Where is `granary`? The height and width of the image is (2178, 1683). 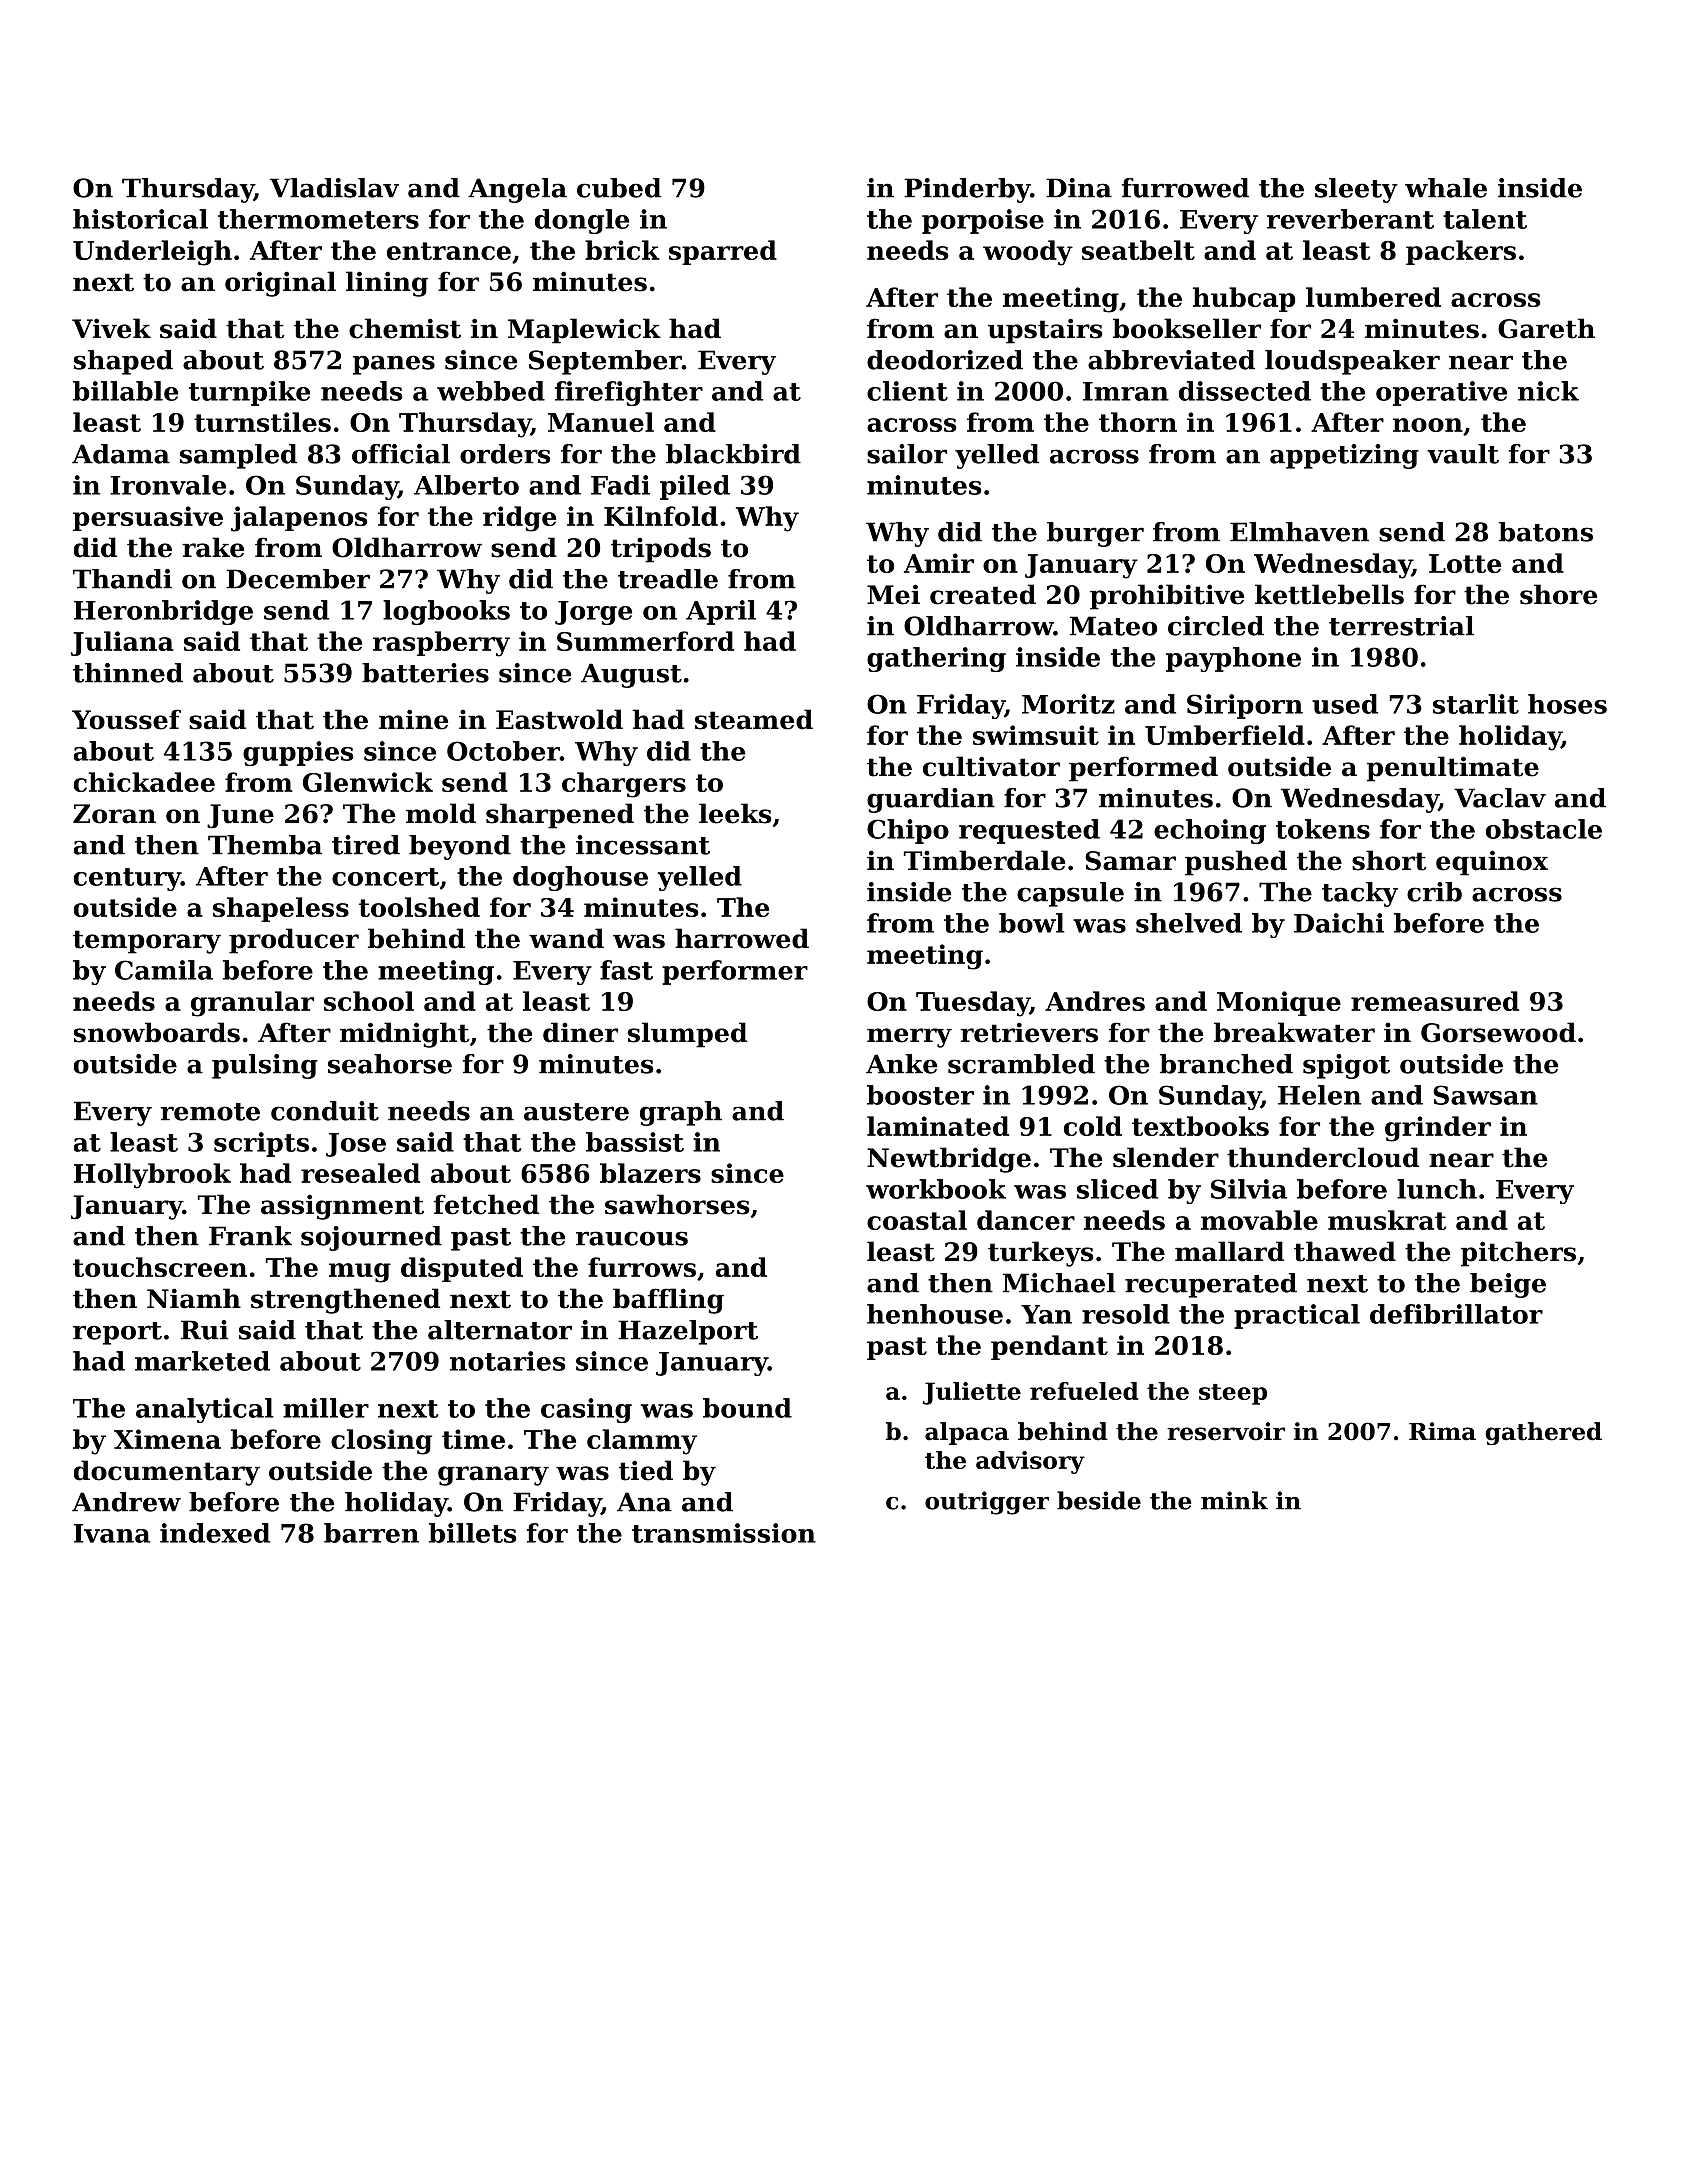 granary is located at coordinates (493, 1476).
